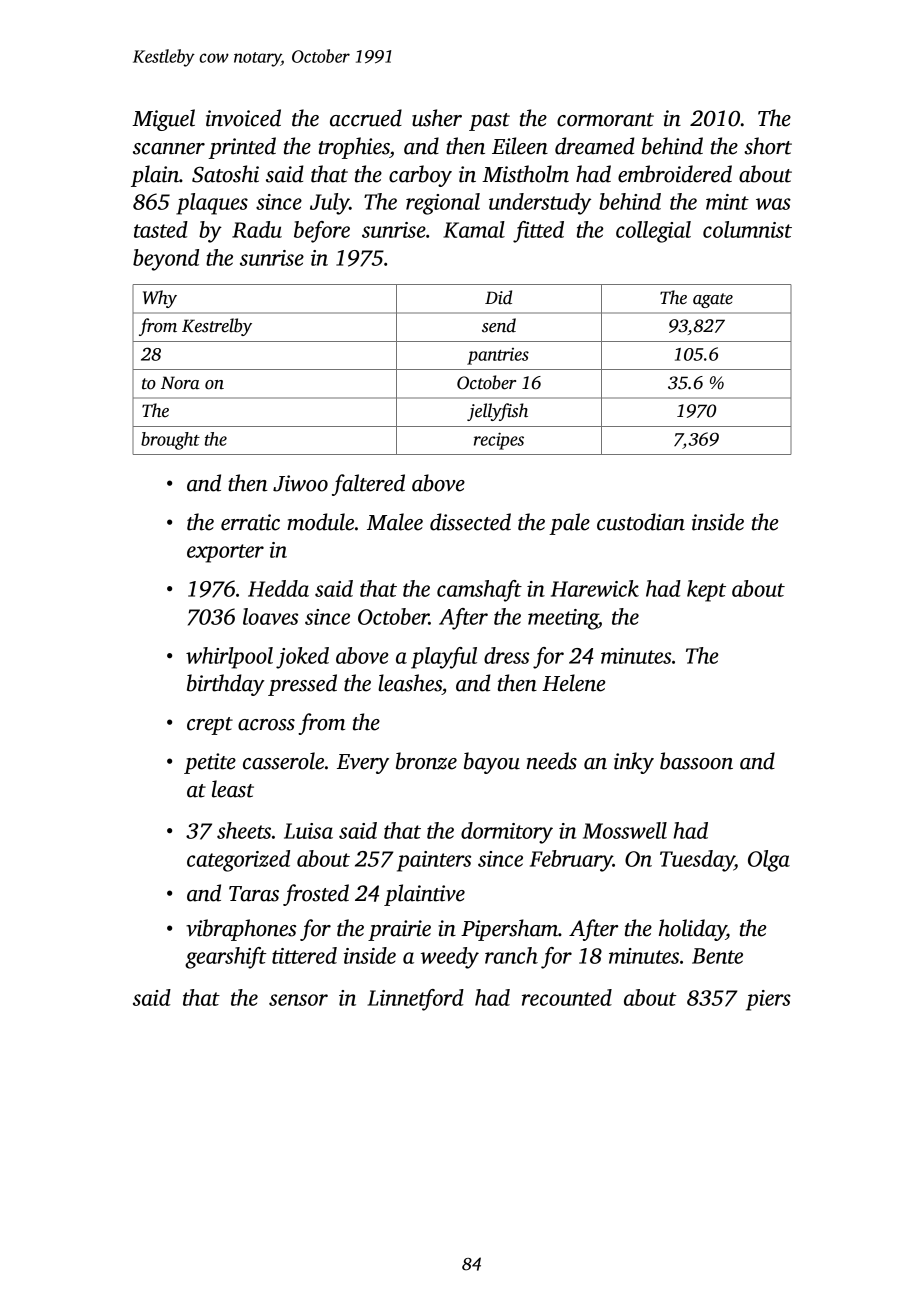 This page has height=1314, width=924. Describe the element at coordinates (697, 861) in the page. I see `Tuesday` at that location.
